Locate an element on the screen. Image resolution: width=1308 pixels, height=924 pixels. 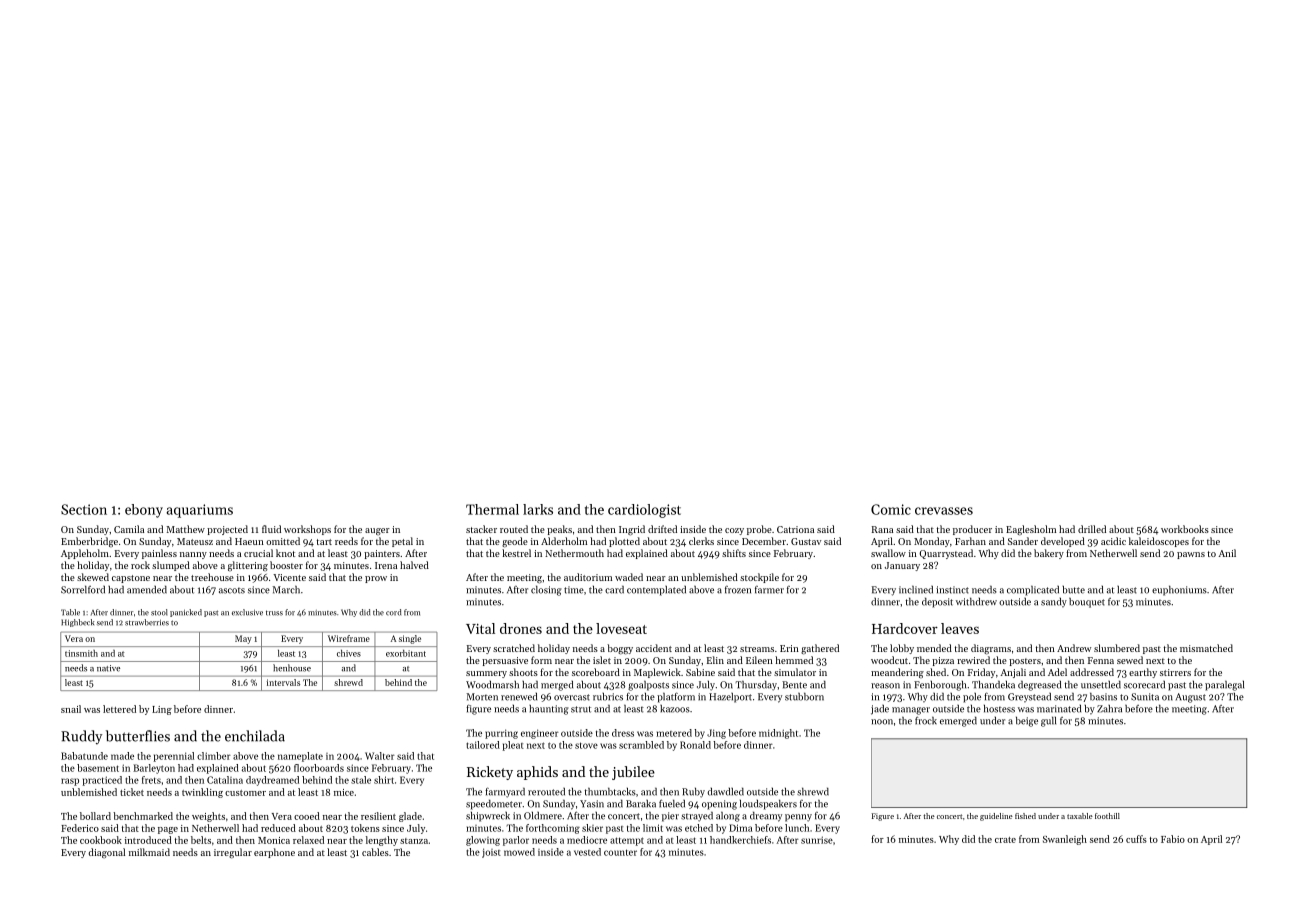
crevasses is located at coordinates (944, 511).
